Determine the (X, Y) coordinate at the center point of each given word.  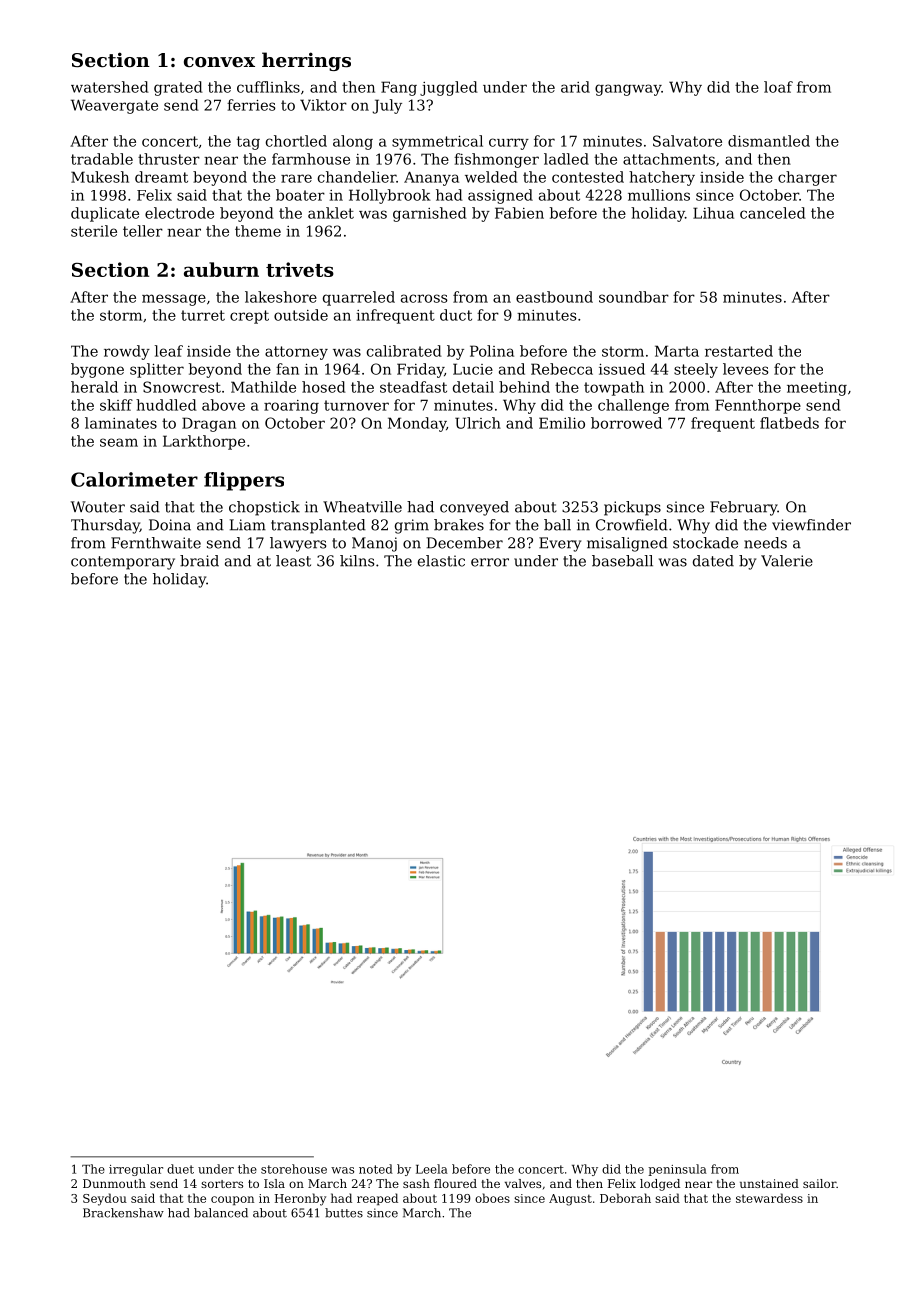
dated (713, 561)
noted (376, 1169)
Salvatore (687, 141)
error (490, 562)
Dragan (209, 424)
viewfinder (811, 525)
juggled (449, 88)
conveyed (474, 508)
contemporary (123, 563)
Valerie (787, 561)
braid (199, 561)
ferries (251, 105)
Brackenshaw (123, 1213)
